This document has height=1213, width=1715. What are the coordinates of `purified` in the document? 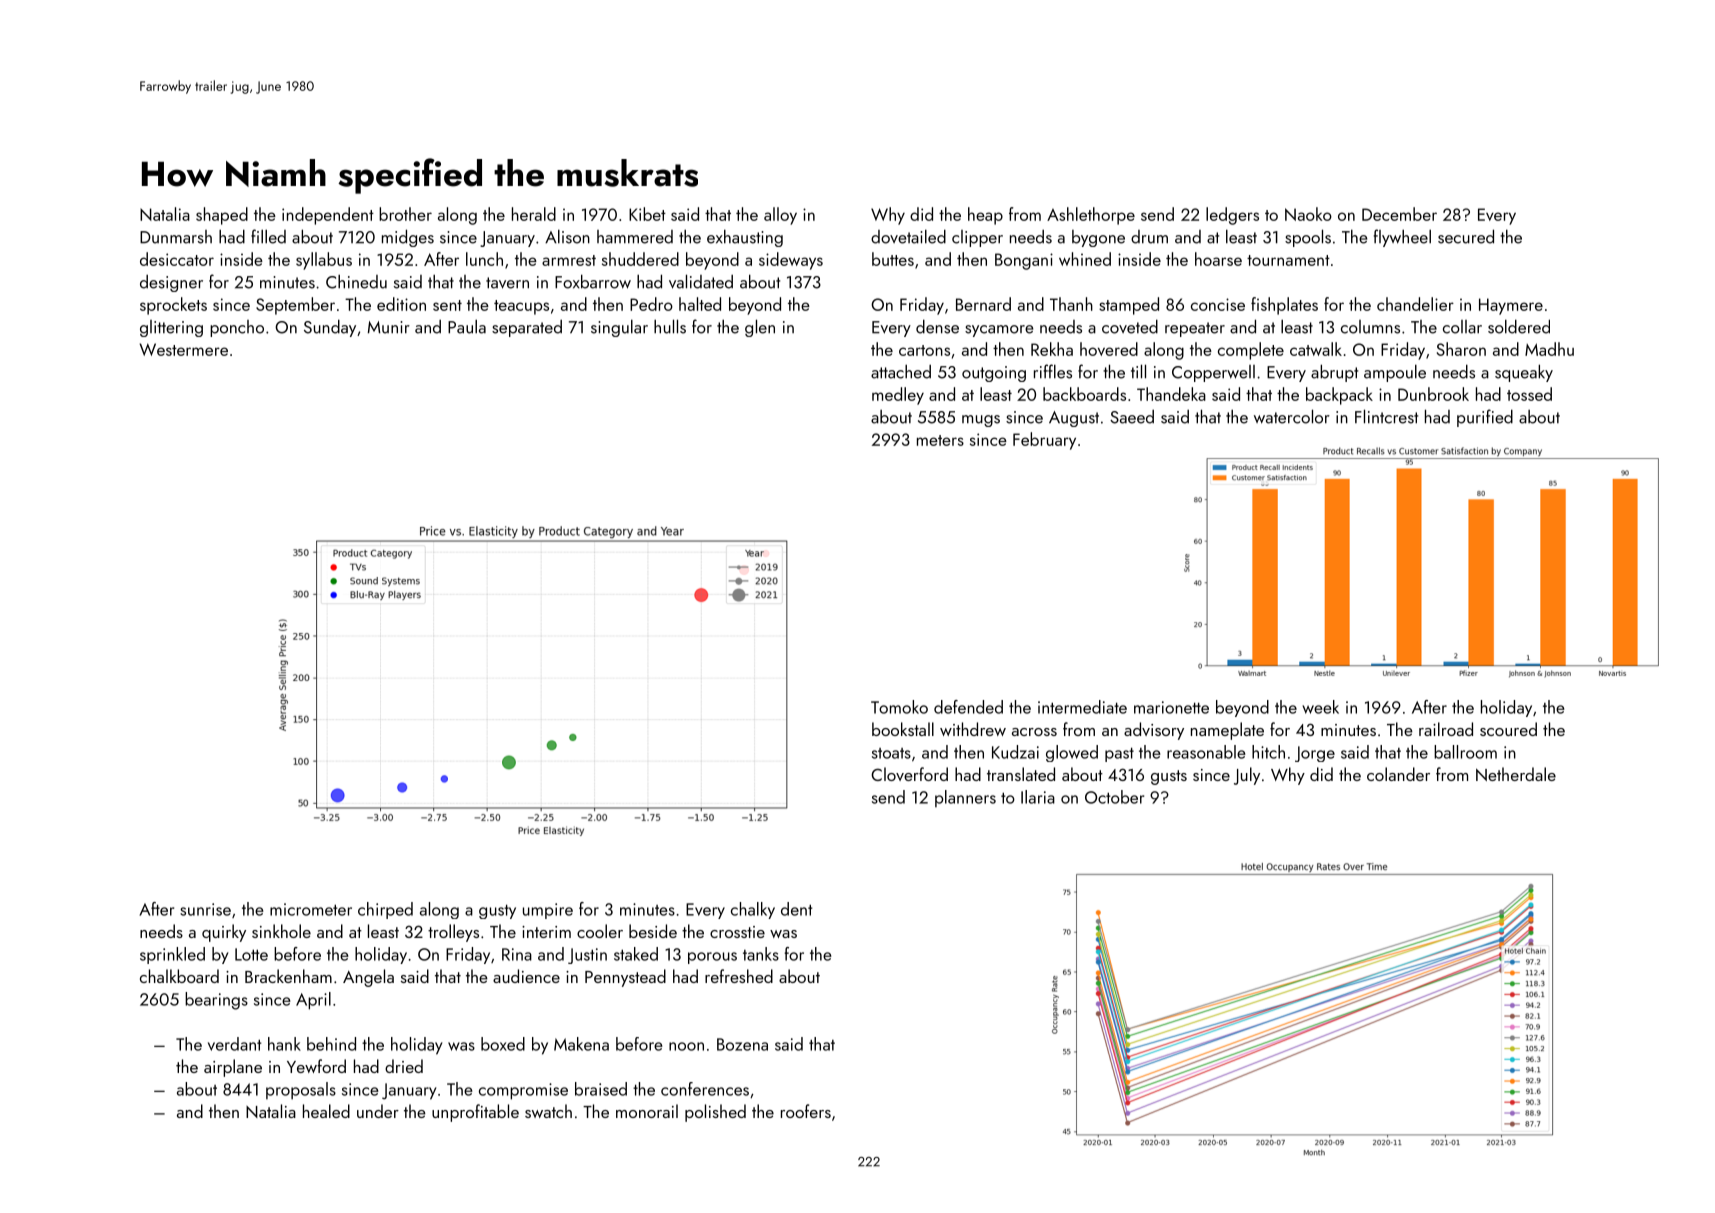 It's located at (1485, 418).
